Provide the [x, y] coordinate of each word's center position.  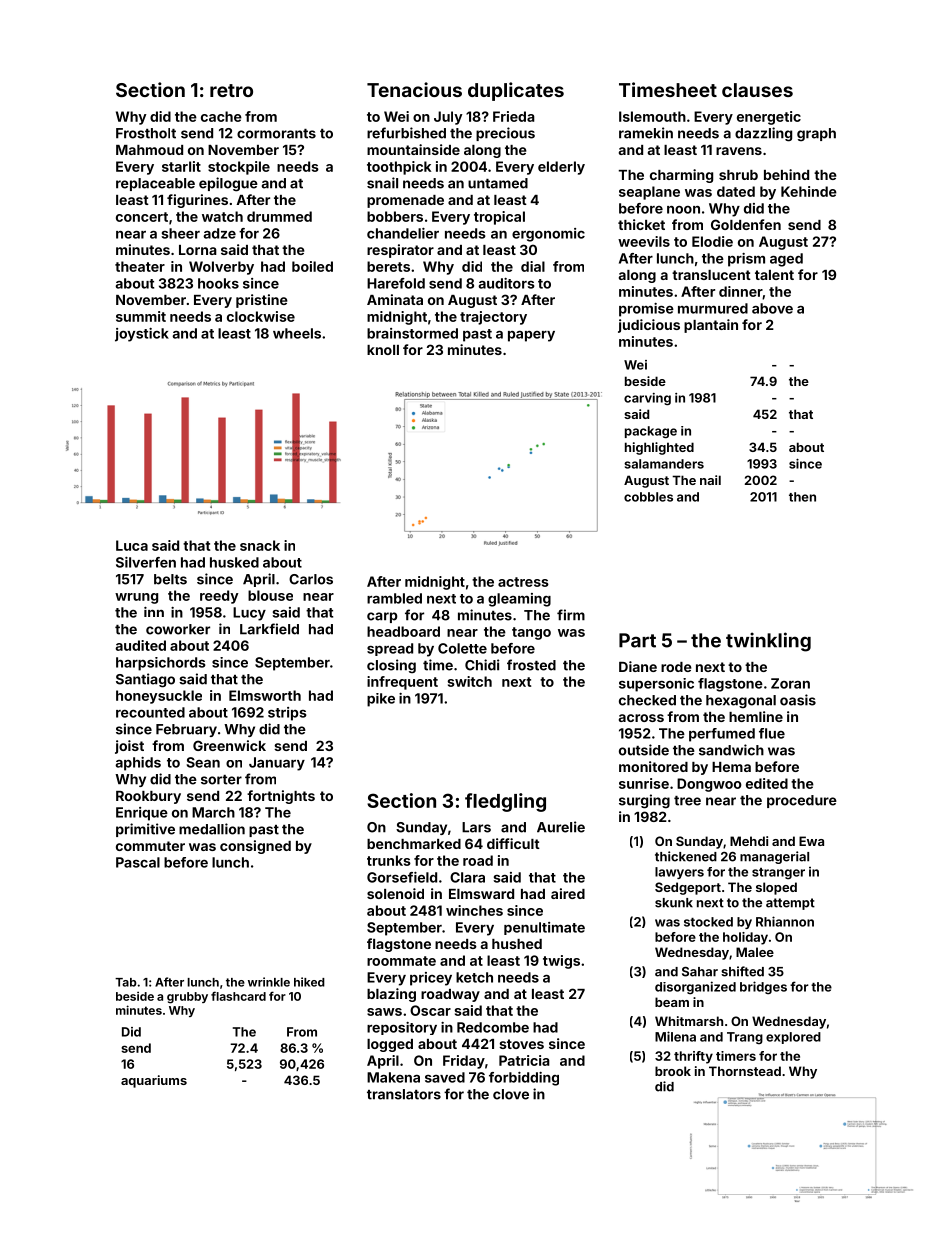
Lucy [249, 614]
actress [523, 582]
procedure [802, 801]
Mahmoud [149, 150]
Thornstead [745, 1071]
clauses [757, 90]
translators [404, 1094]
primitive [145, 830]
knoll [383, 350]
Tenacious [414, 89]
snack [260, 545]
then [802, 497]
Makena [393, 1077]
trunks [389, 860]
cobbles [648, 497]
